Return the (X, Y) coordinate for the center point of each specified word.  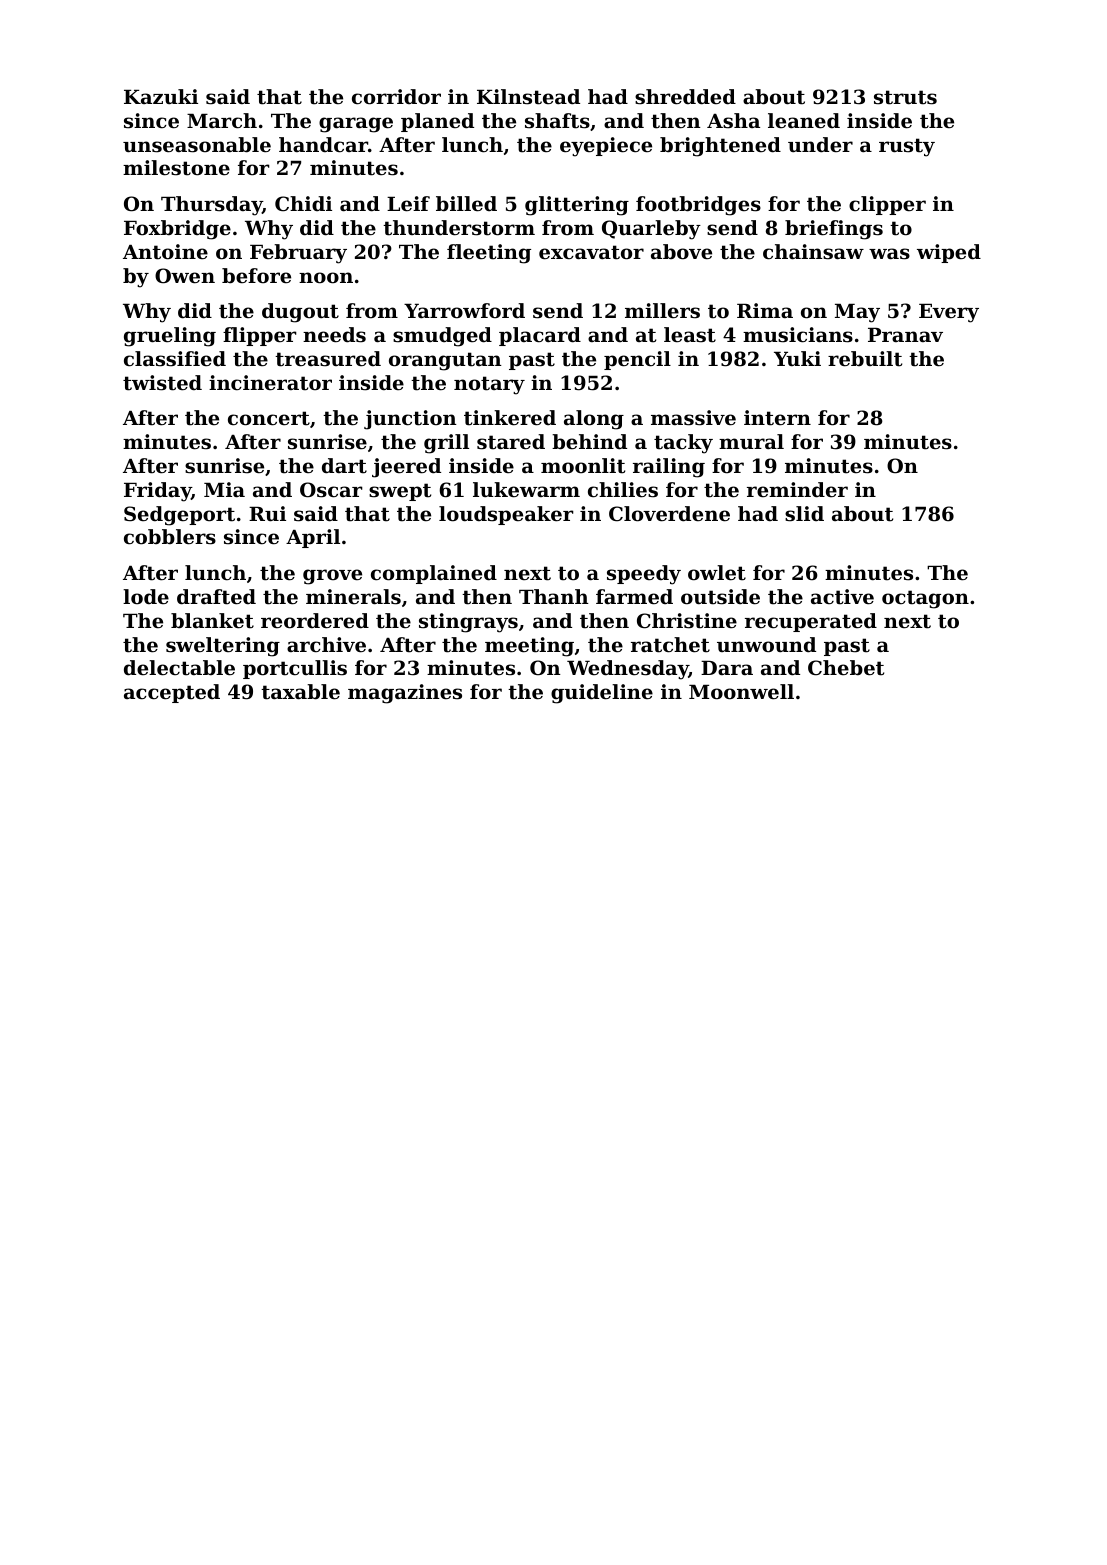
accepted (172, 693)
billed (466, 204)
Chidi (303, 204)
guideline (602, 694)
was (889, 254)
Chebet (846, 668)
